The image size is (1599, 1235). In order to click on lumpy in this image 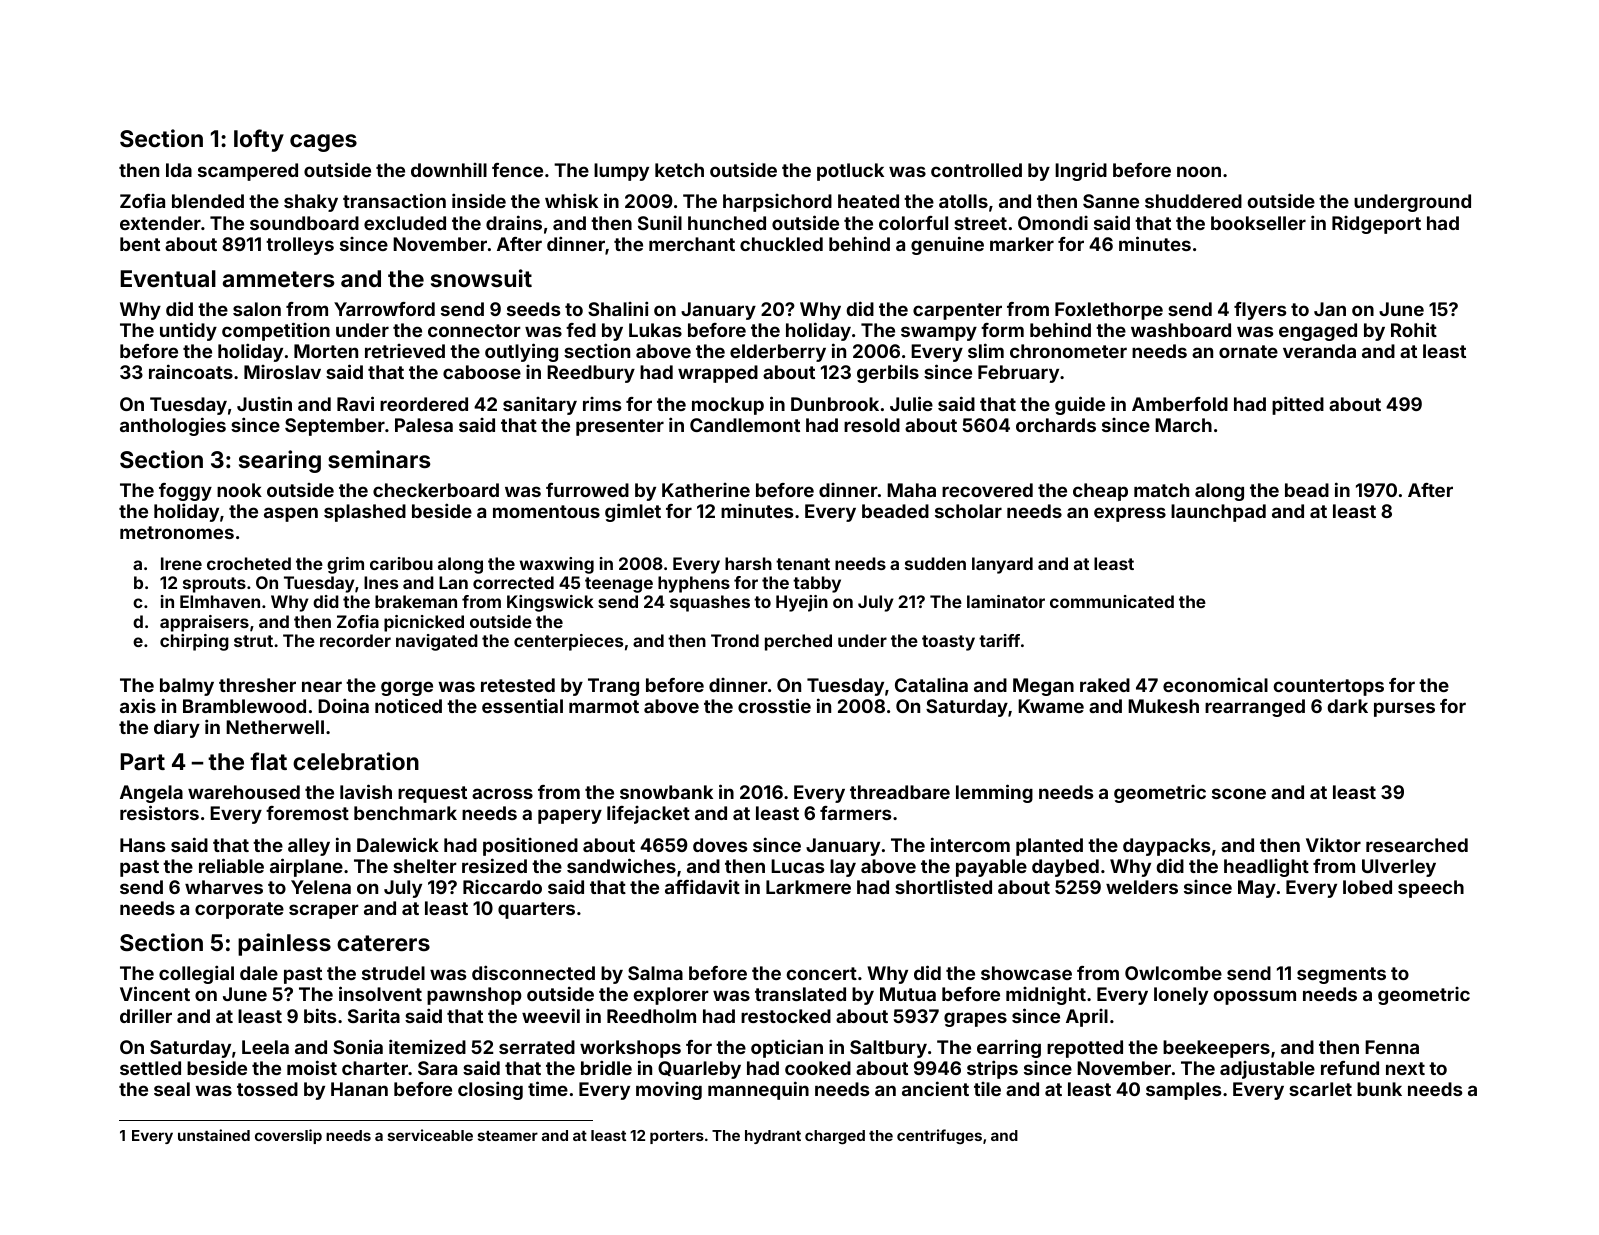, I will do `click(621, 172)`.
